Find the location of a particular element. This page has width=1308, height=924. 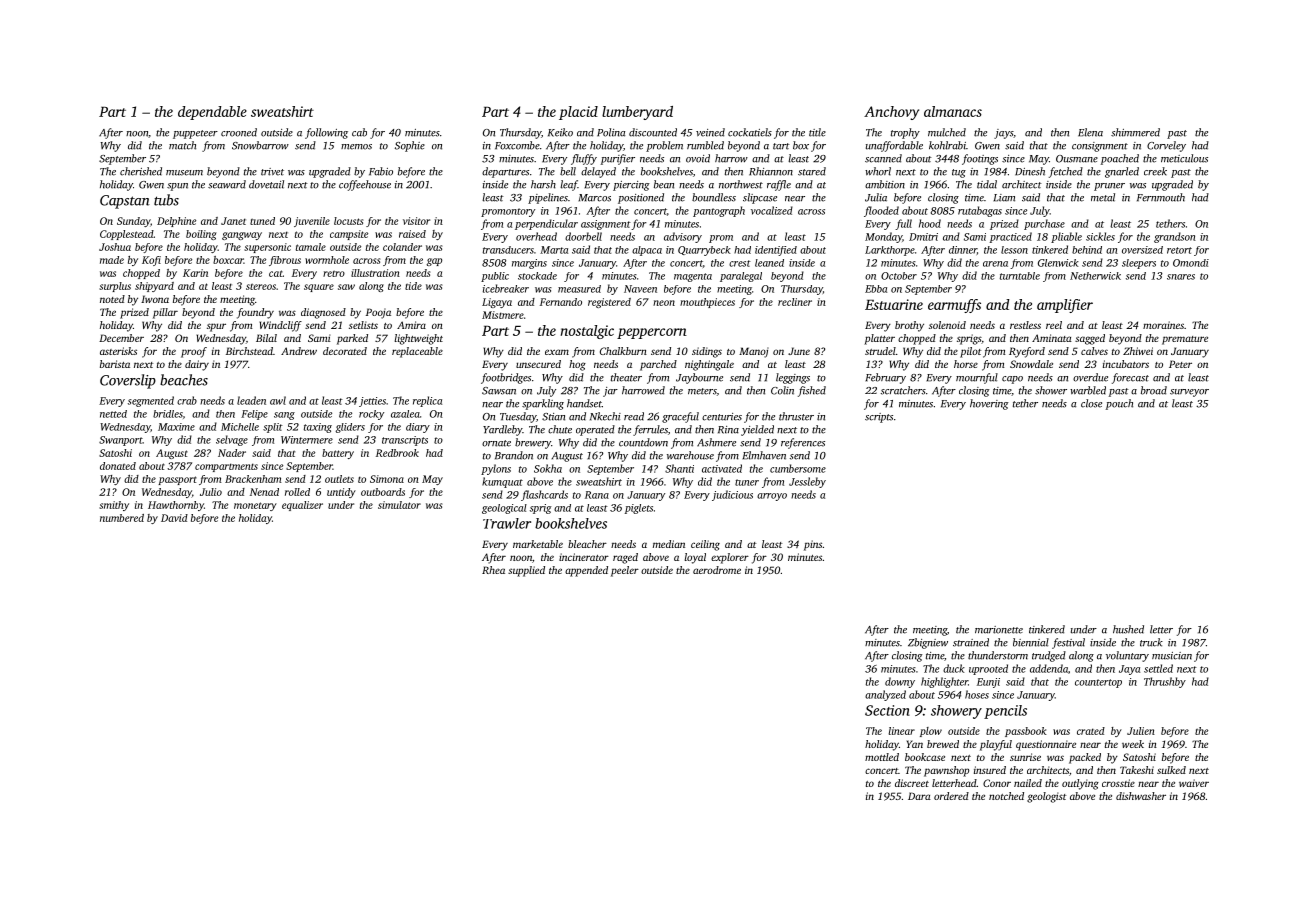

pins is located at coordinates (813, 545).
